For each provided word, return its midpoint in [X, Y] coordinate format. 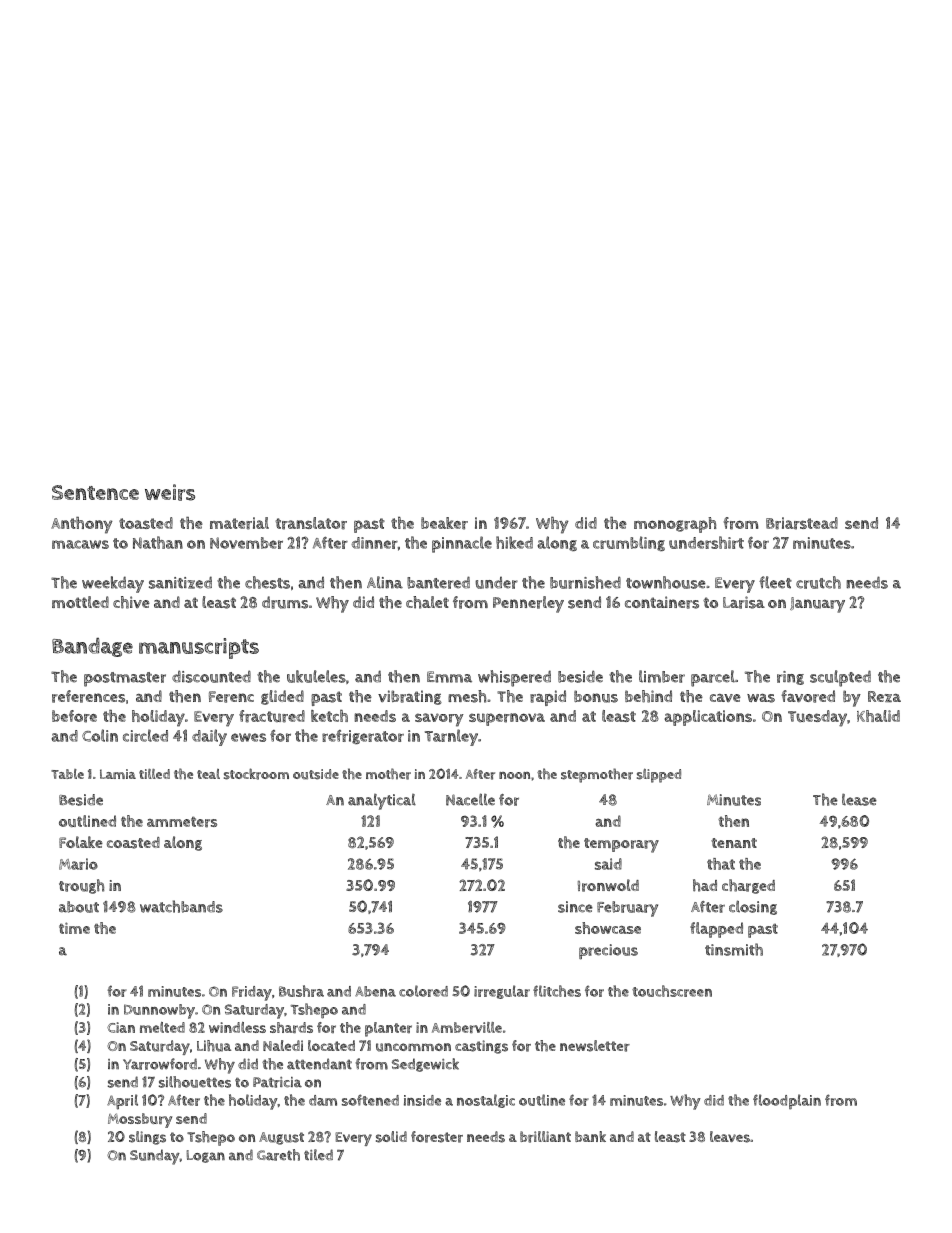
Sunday [155, 1157]
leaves [730, 1137]
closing [753, 907]
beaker [444, 523]
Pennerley [528, 604]
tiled [318, 1155]
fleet [775, 582]
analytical [382, 802]
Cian [121, 1027]
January [817, 605]
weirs [170, 492]
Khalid [878, 716]
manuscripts [199, 648]
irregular [502, 992]
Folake [81, 842]
